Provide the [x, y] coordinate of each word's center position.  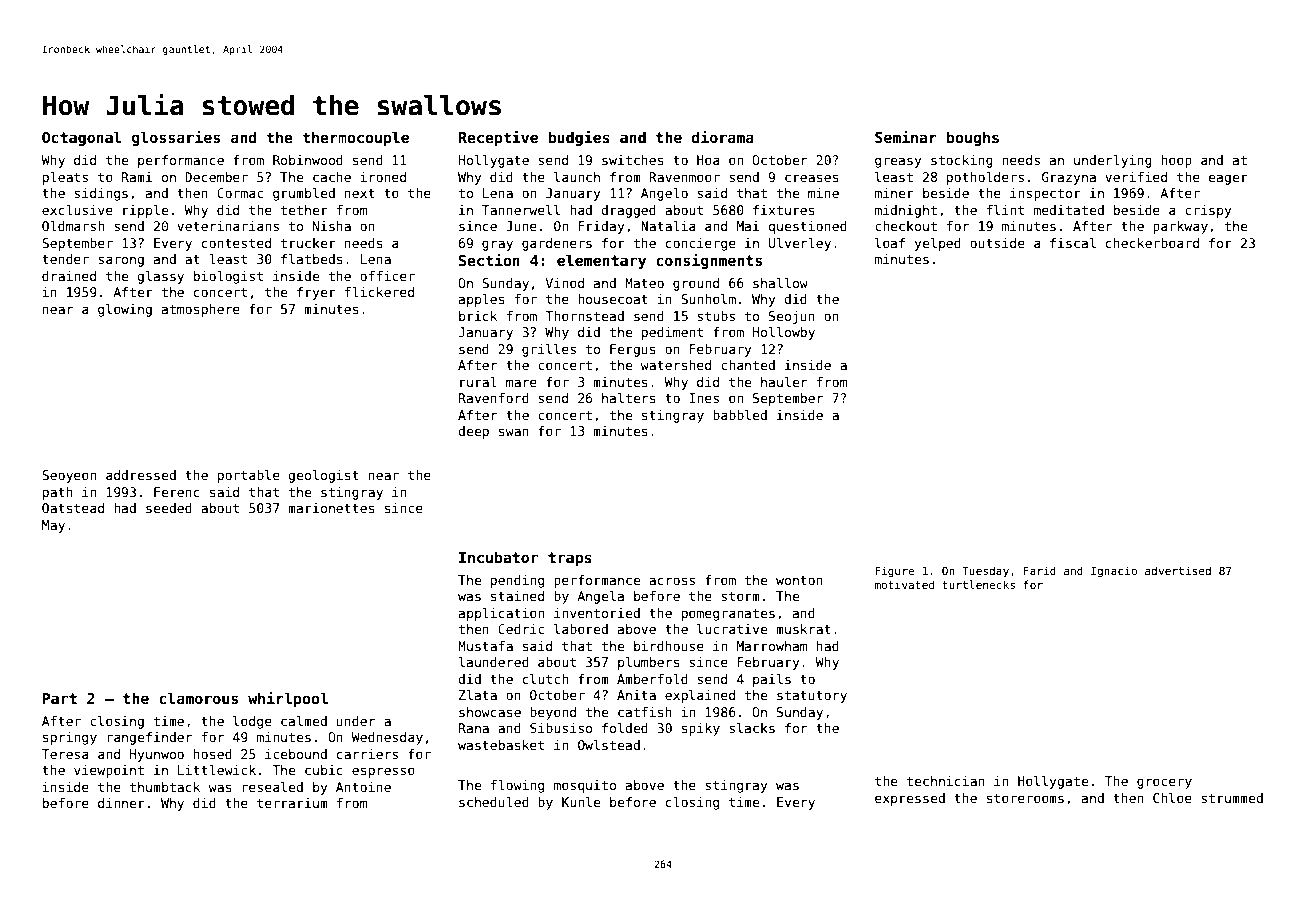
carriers [367, 754]
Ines [704, 398]
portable [249, 476]
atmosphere [201, 310]
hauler [784, 382]
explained [700, 696]
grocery [1164, 783]
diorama [723, 137]
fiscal [1073, 243]
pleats [65, 178]
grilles [549, 350]
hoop [1176, 161]
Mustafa [485, 646]
